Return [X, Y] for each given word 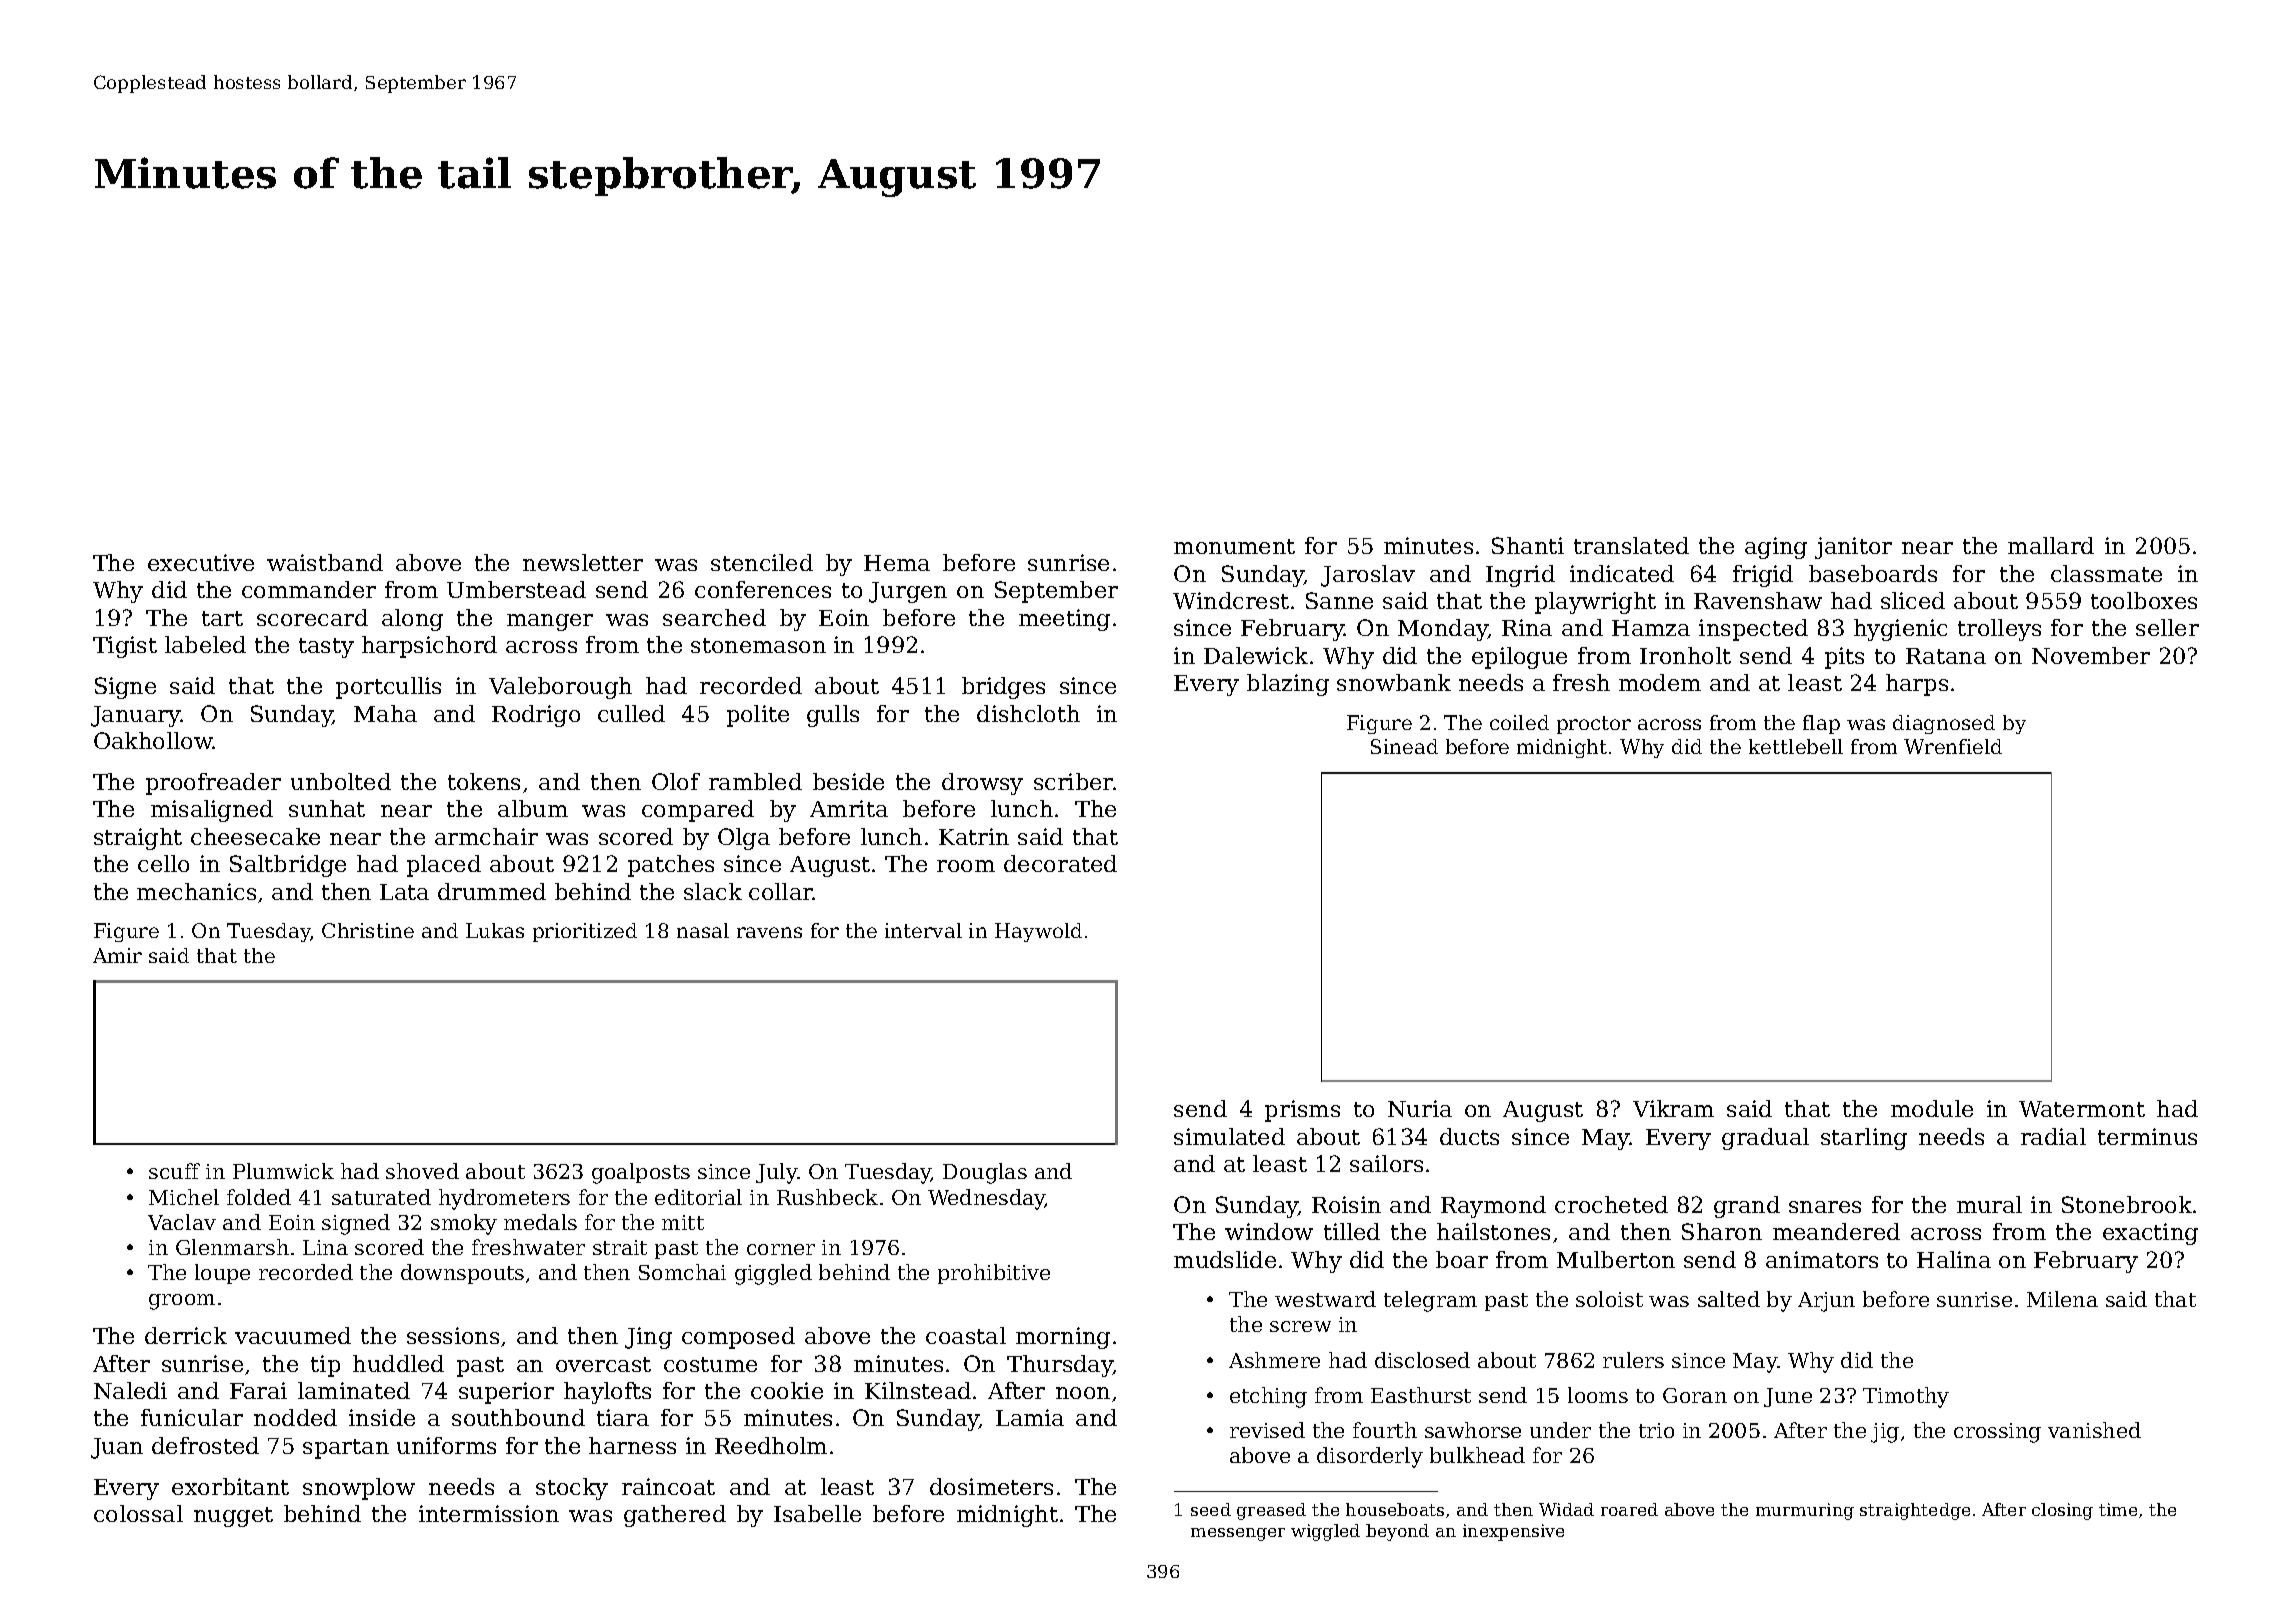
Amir [117, 955]
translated [1631, 545]
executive [201, 562]
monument [1234, 546]
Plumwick [283, 1171]
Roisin [1346, 1204]
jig [1885, 1433]
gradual [1765, 1139]
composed [738, 1338]
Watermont [2082, 1109]
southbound [518, 1417]
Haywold [1038, 932]
